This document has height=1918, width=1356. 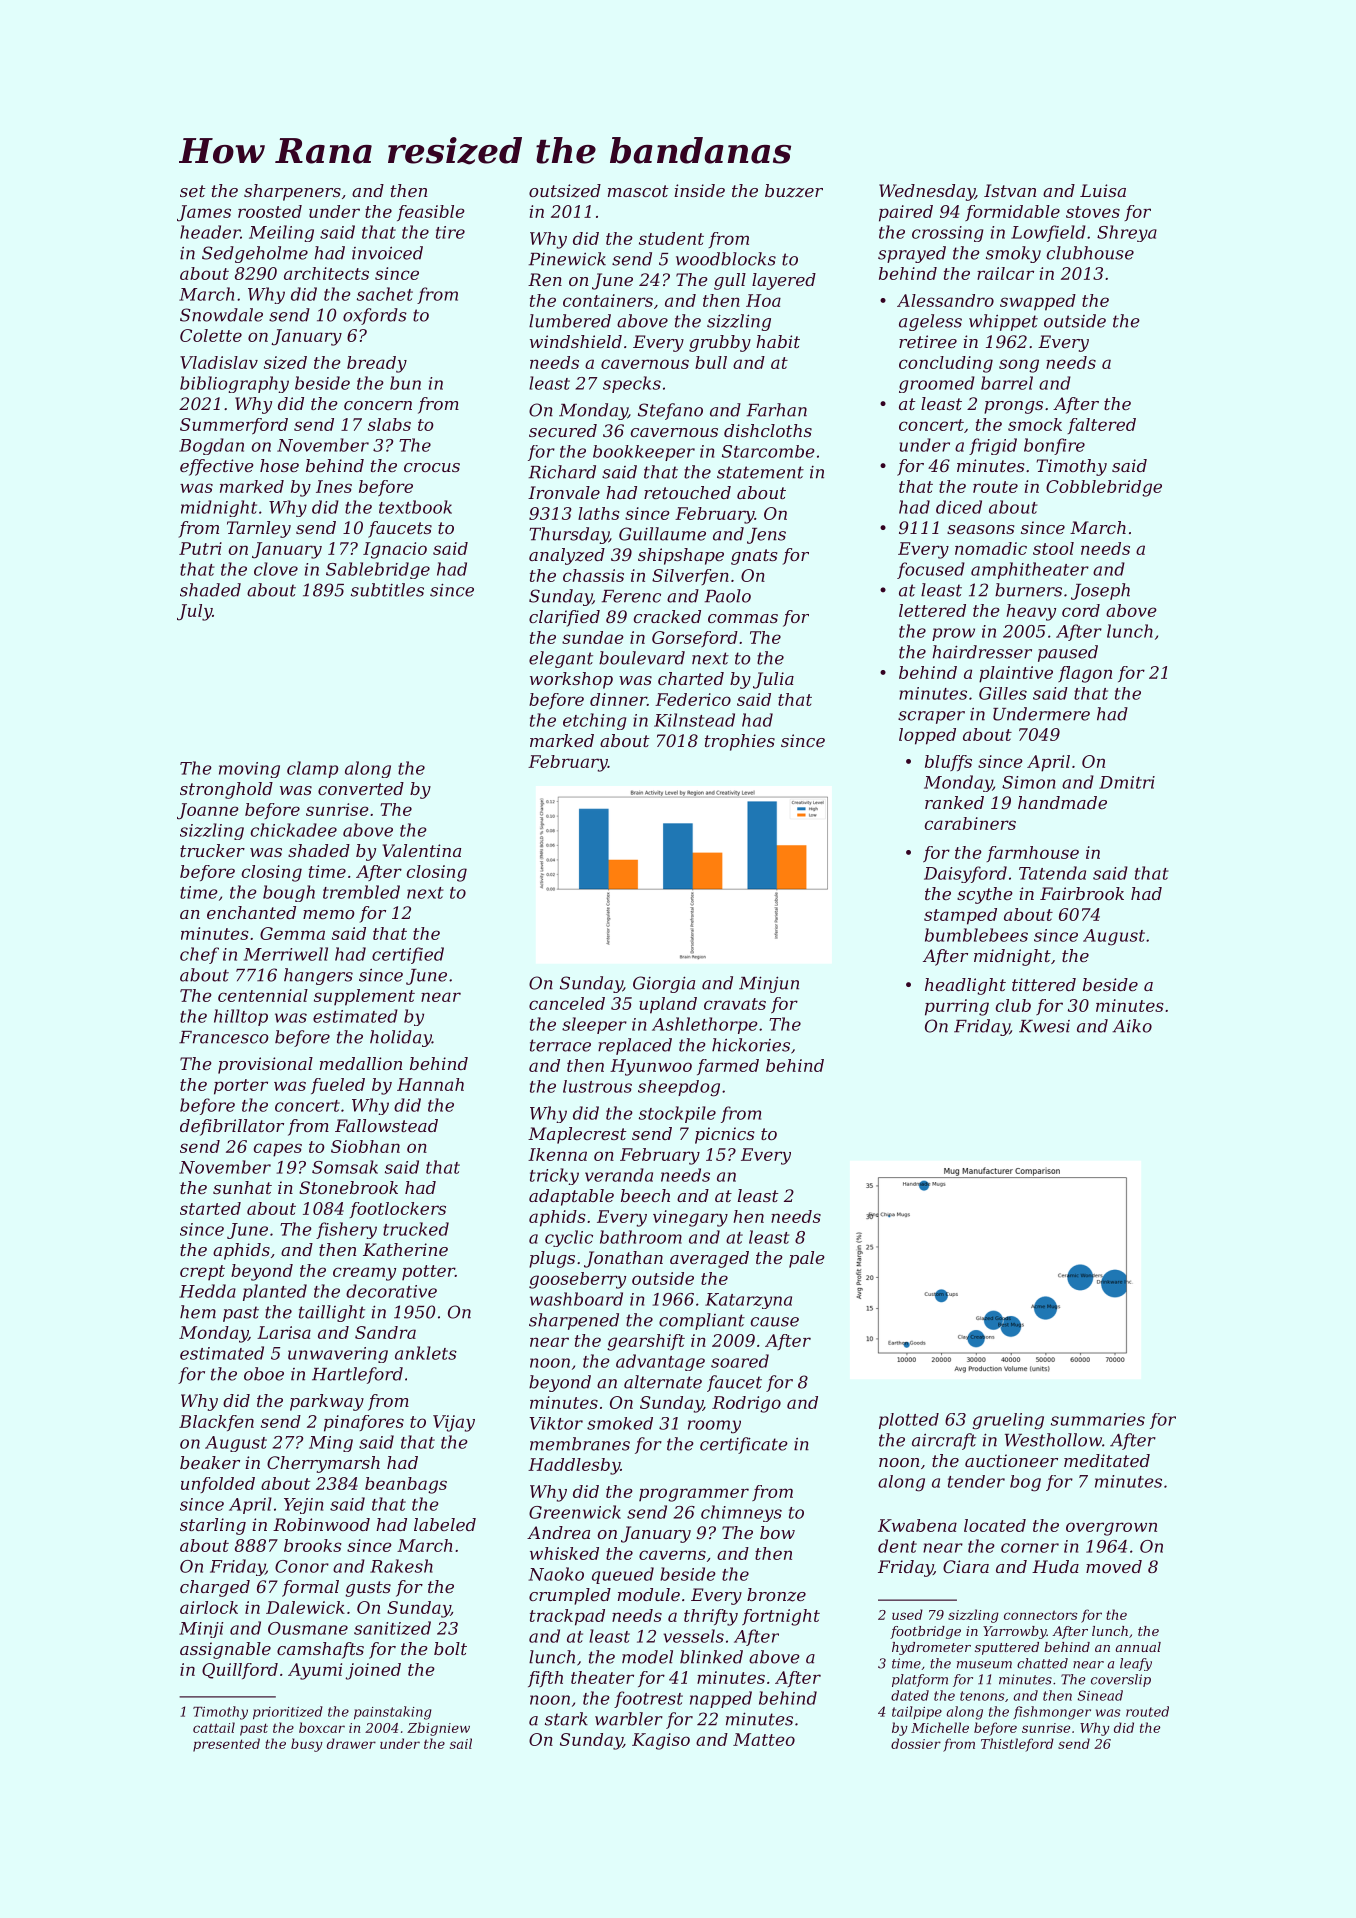 What do you see at coordinates (638, 191) in the document?
I see `mascot` at bounding box center [638, 191].
